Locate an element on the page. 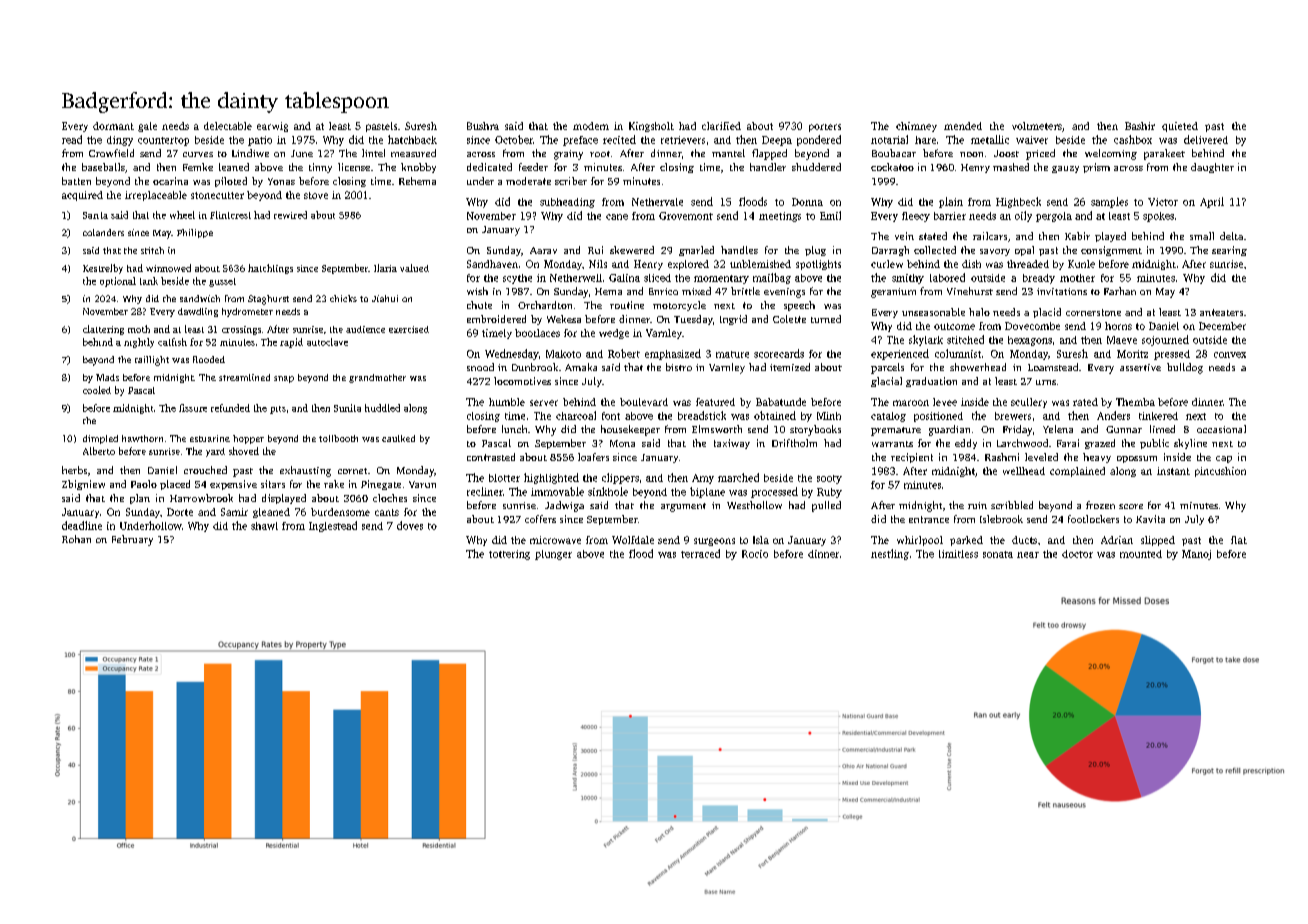 This document has height=924, width=1308. coffers is located at coordinates (540, 519).
